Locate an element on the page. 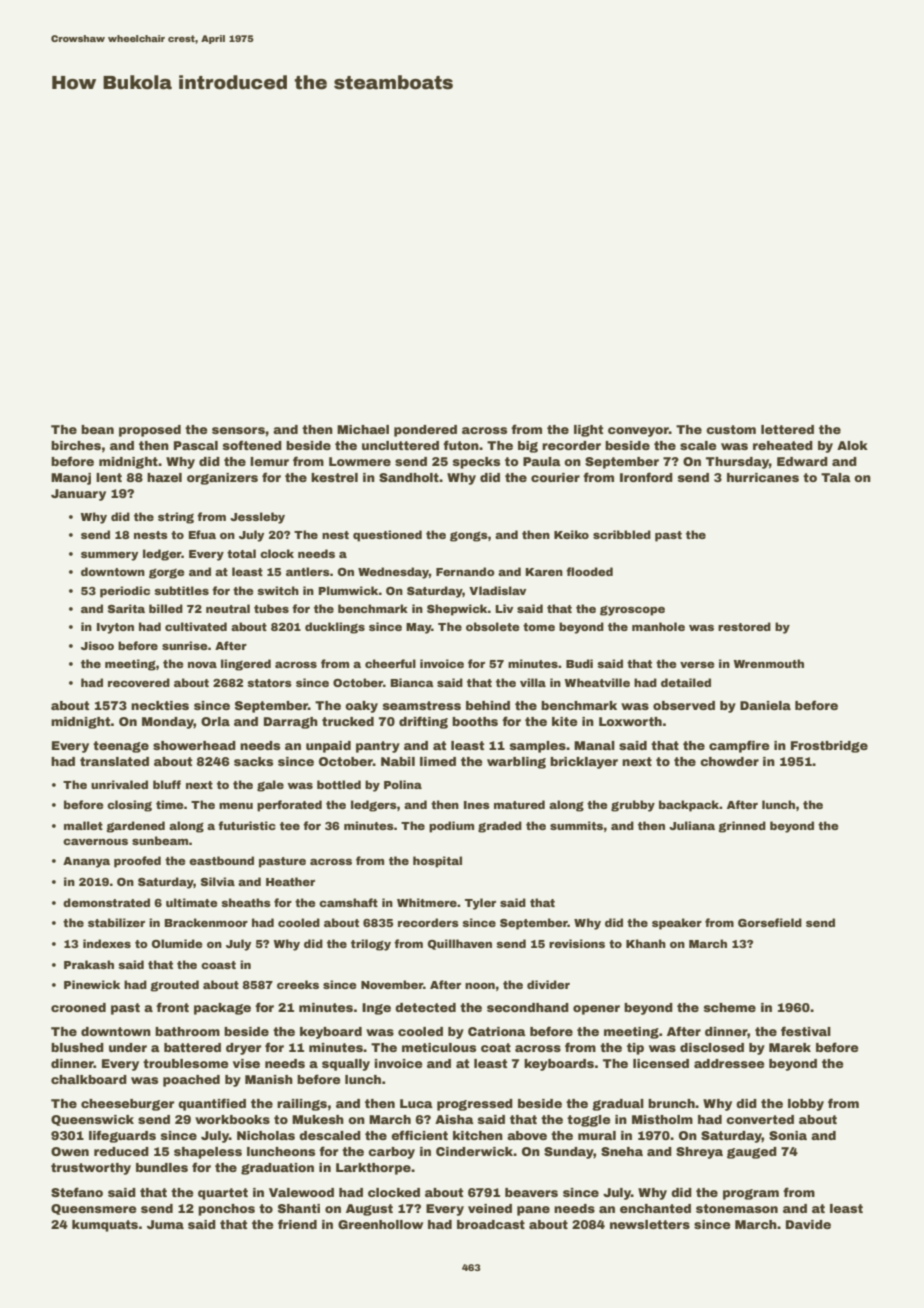 This image has height=1308, width=924. trilogy is located at coordinates (371, 945).
